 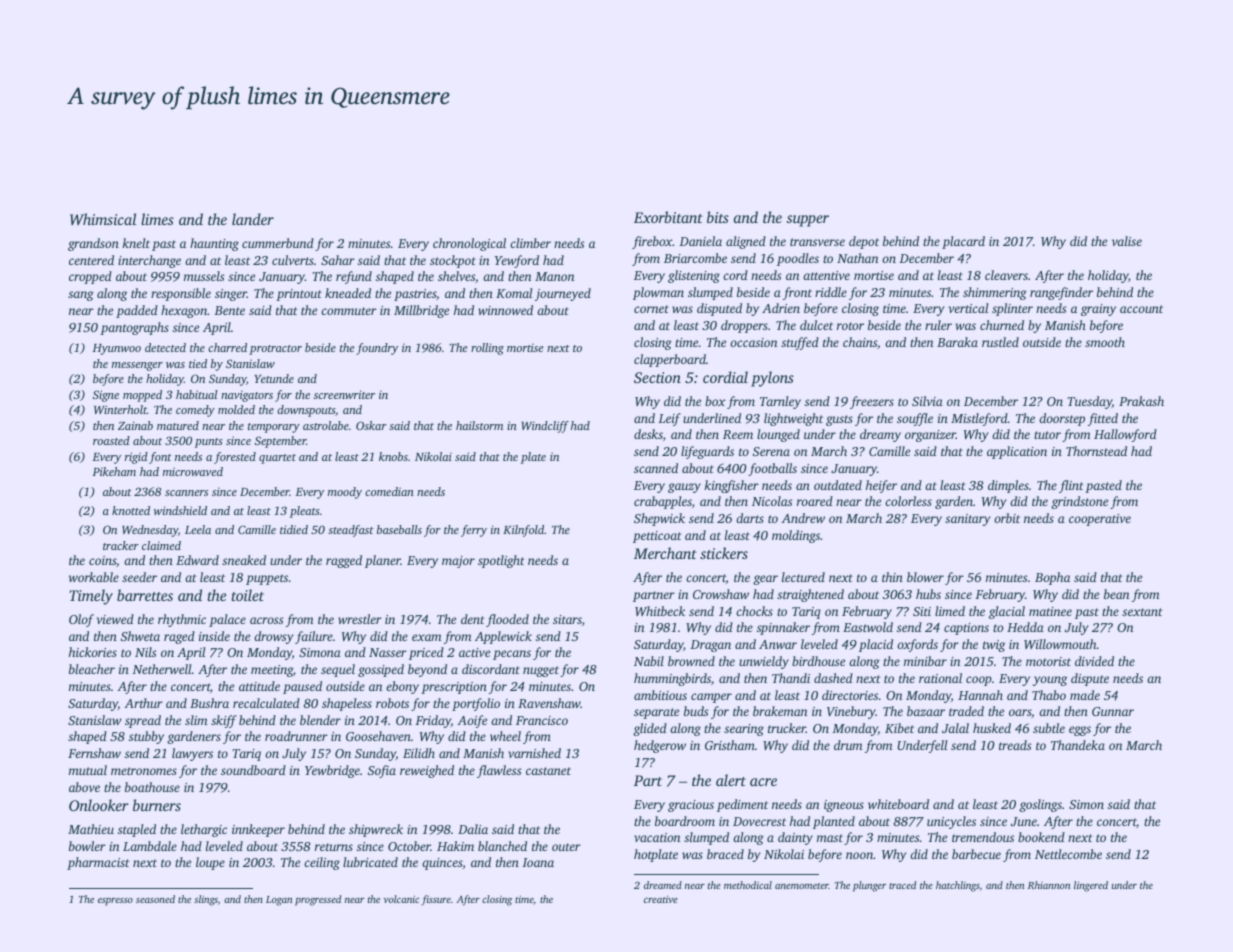 I want to click on espresso, so click(x=115, y=902).
